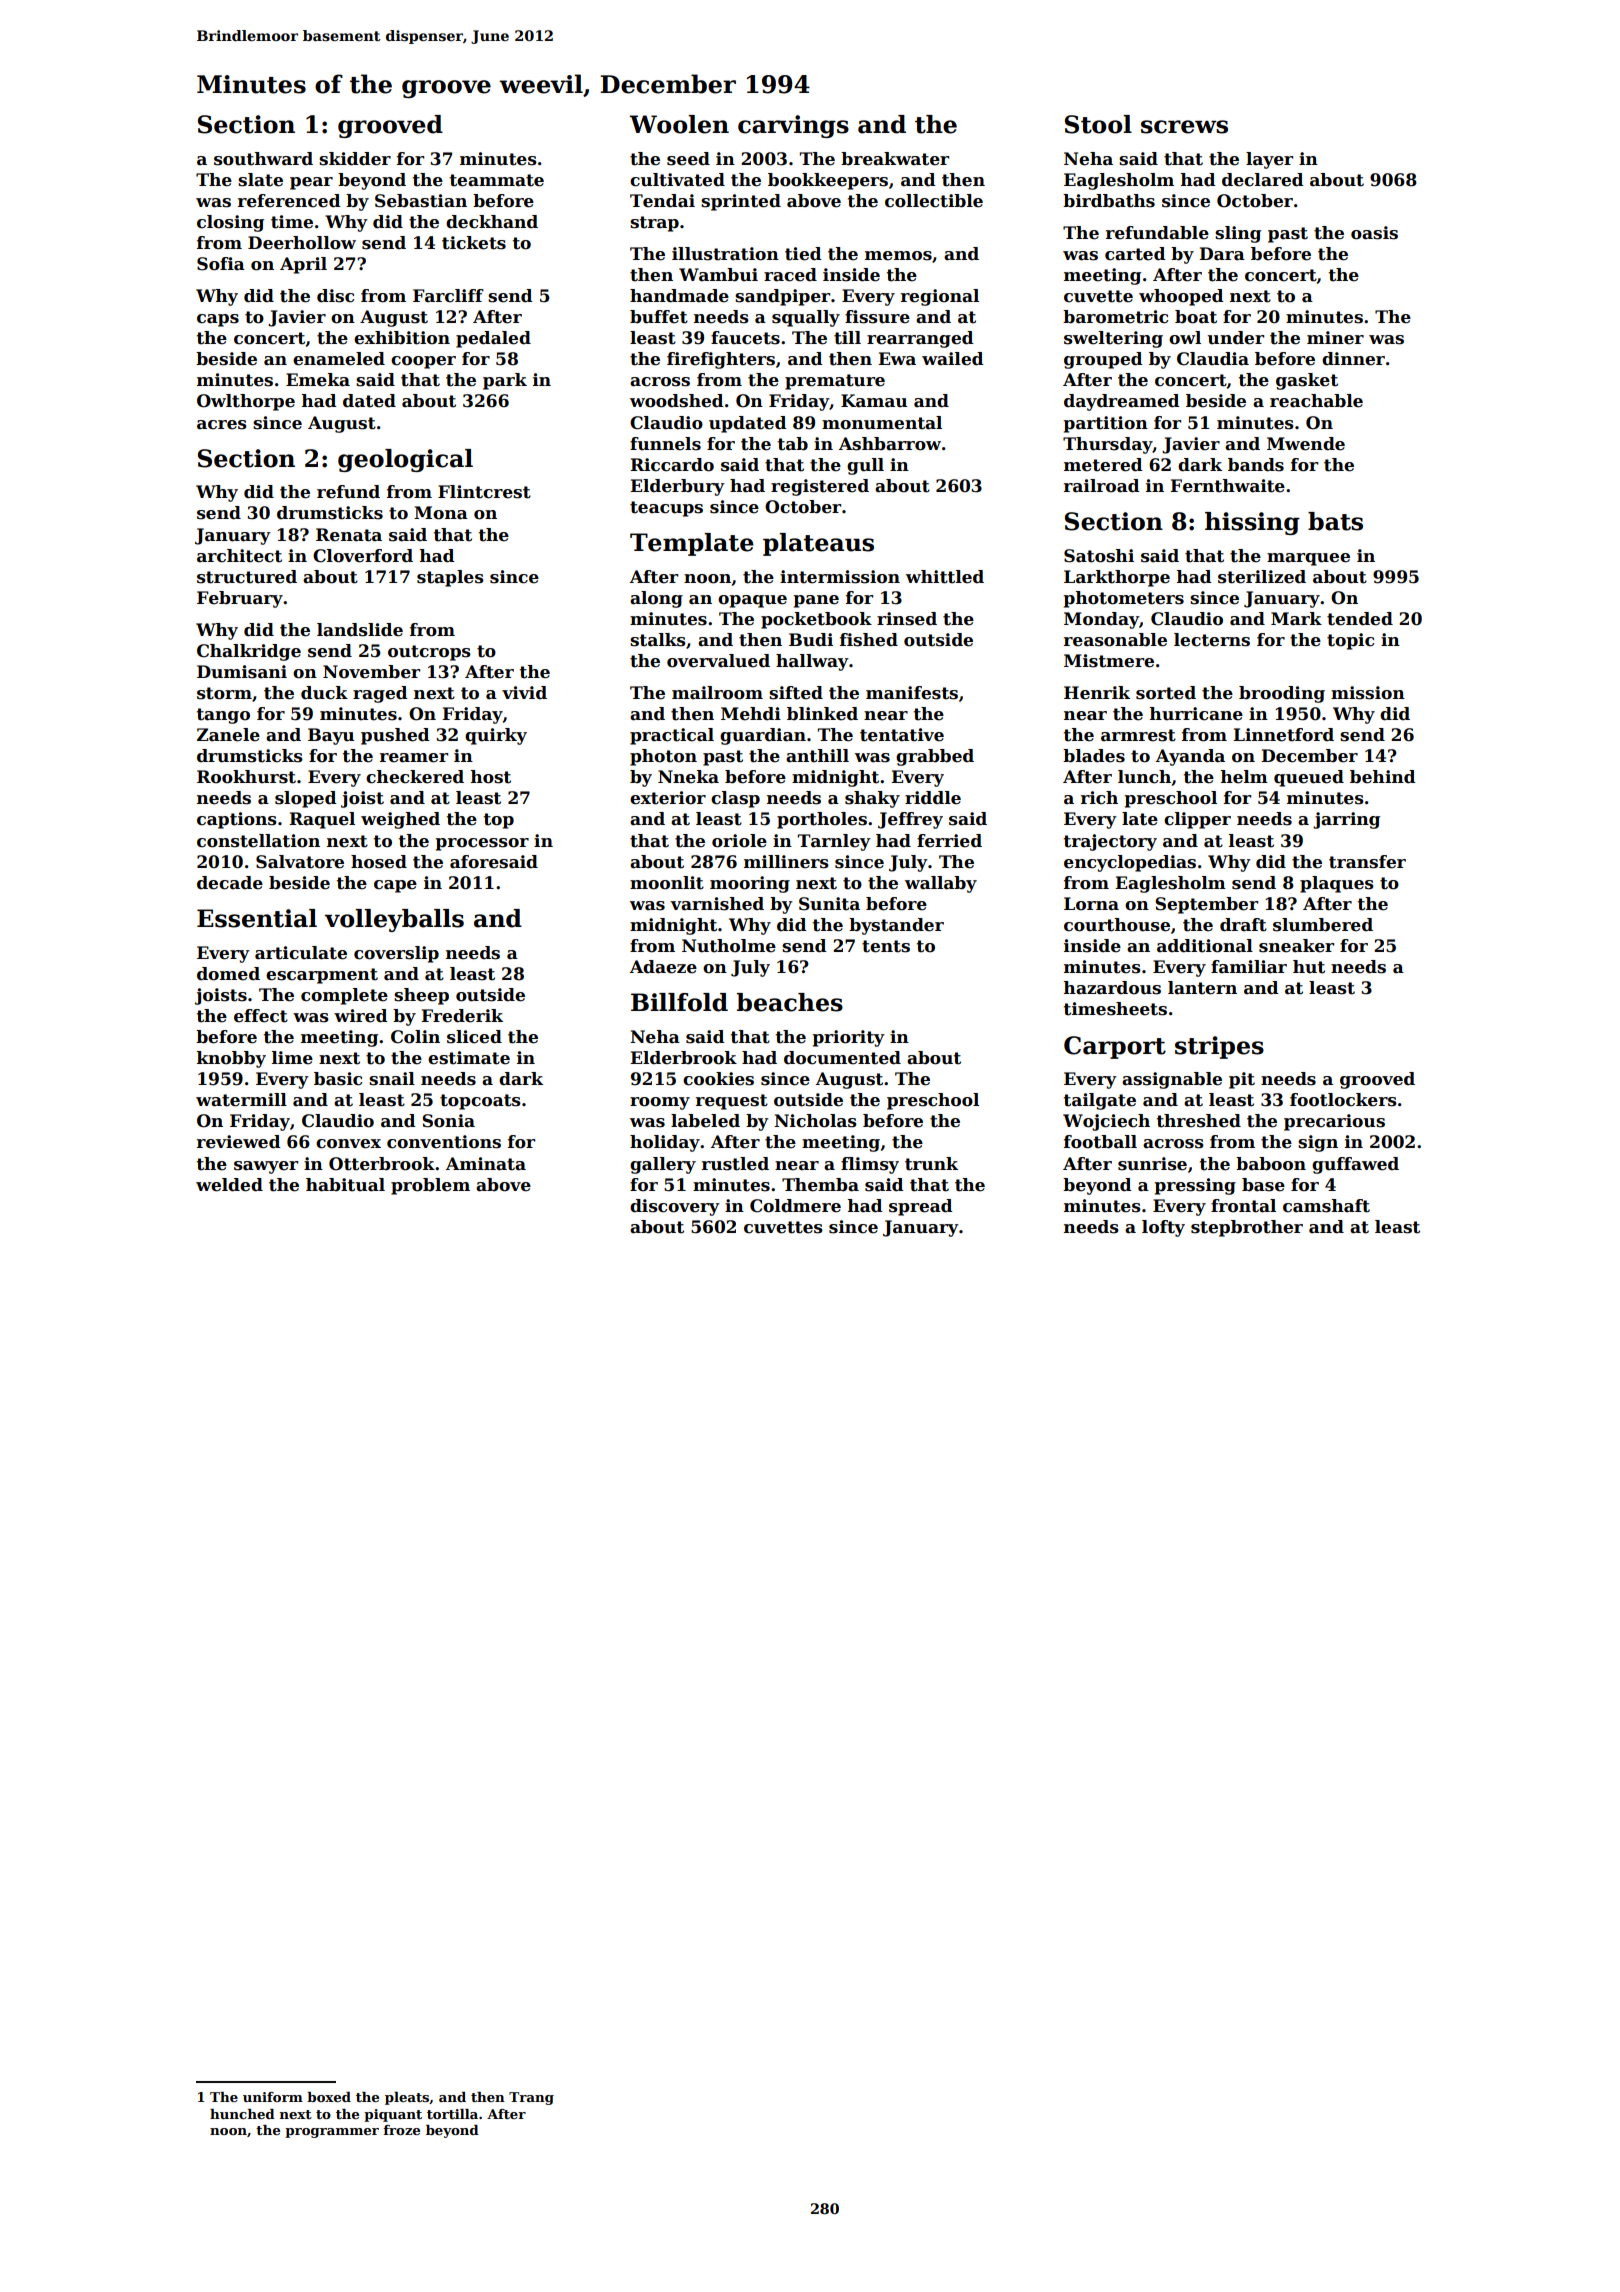  What do you see at coordinates (921, 1207) in the document?
I see `spread` at bounding box center [921, 1207].
